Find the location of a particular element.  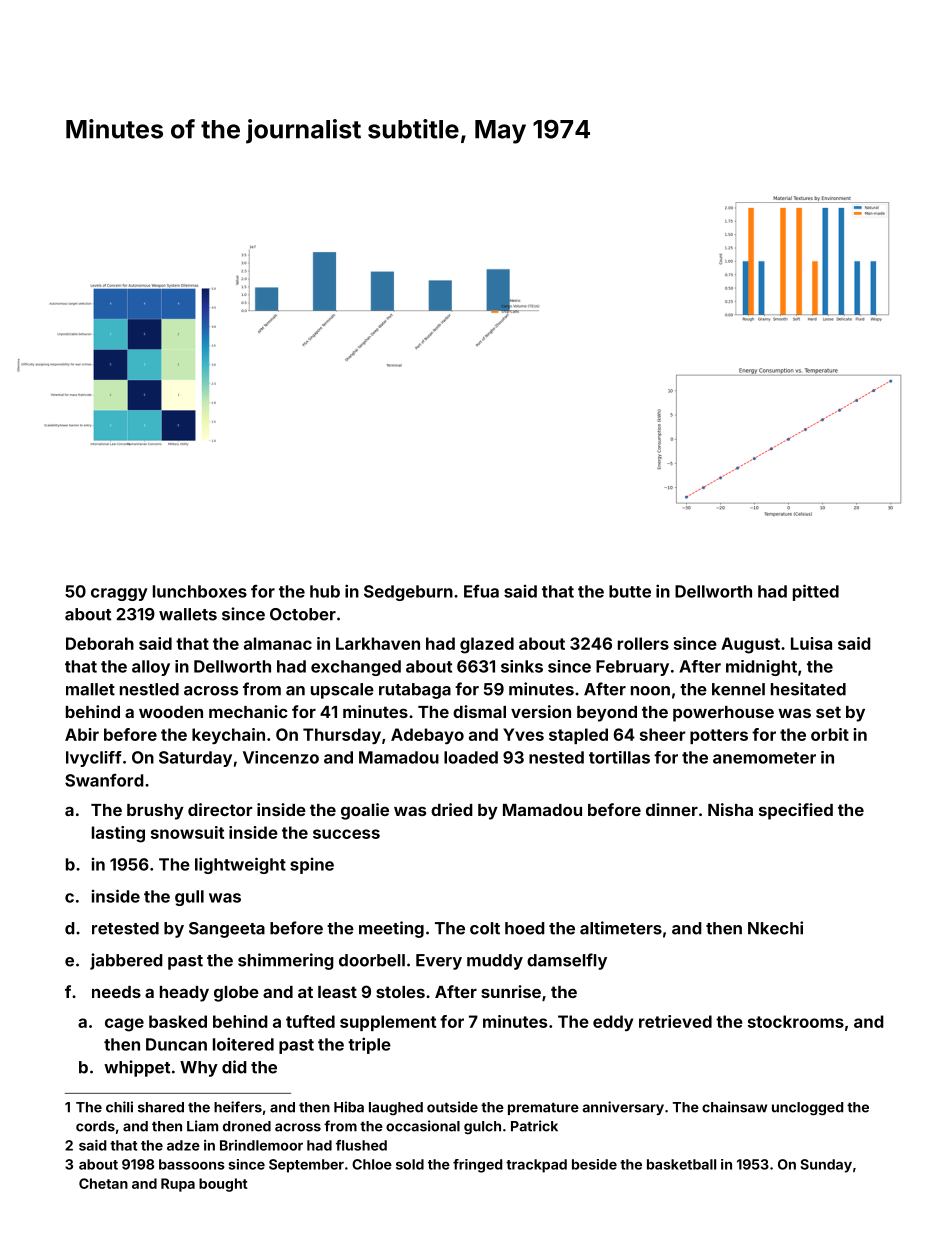

dinner is located at coordinates (672, 809).
